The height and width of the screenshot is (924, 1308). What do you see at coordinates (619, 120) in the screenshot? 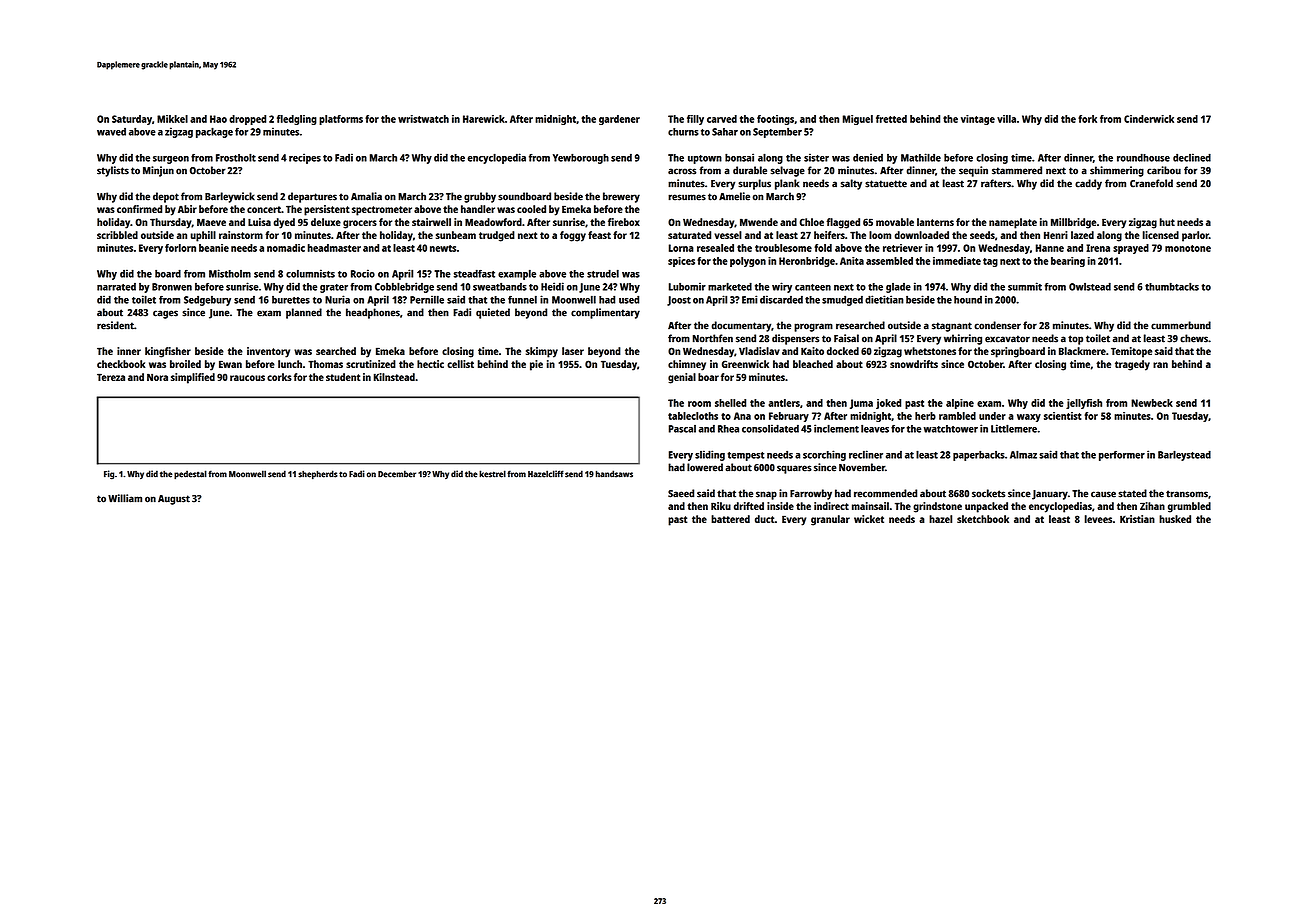
I see `gardener` at bounding box center [619, 120].
